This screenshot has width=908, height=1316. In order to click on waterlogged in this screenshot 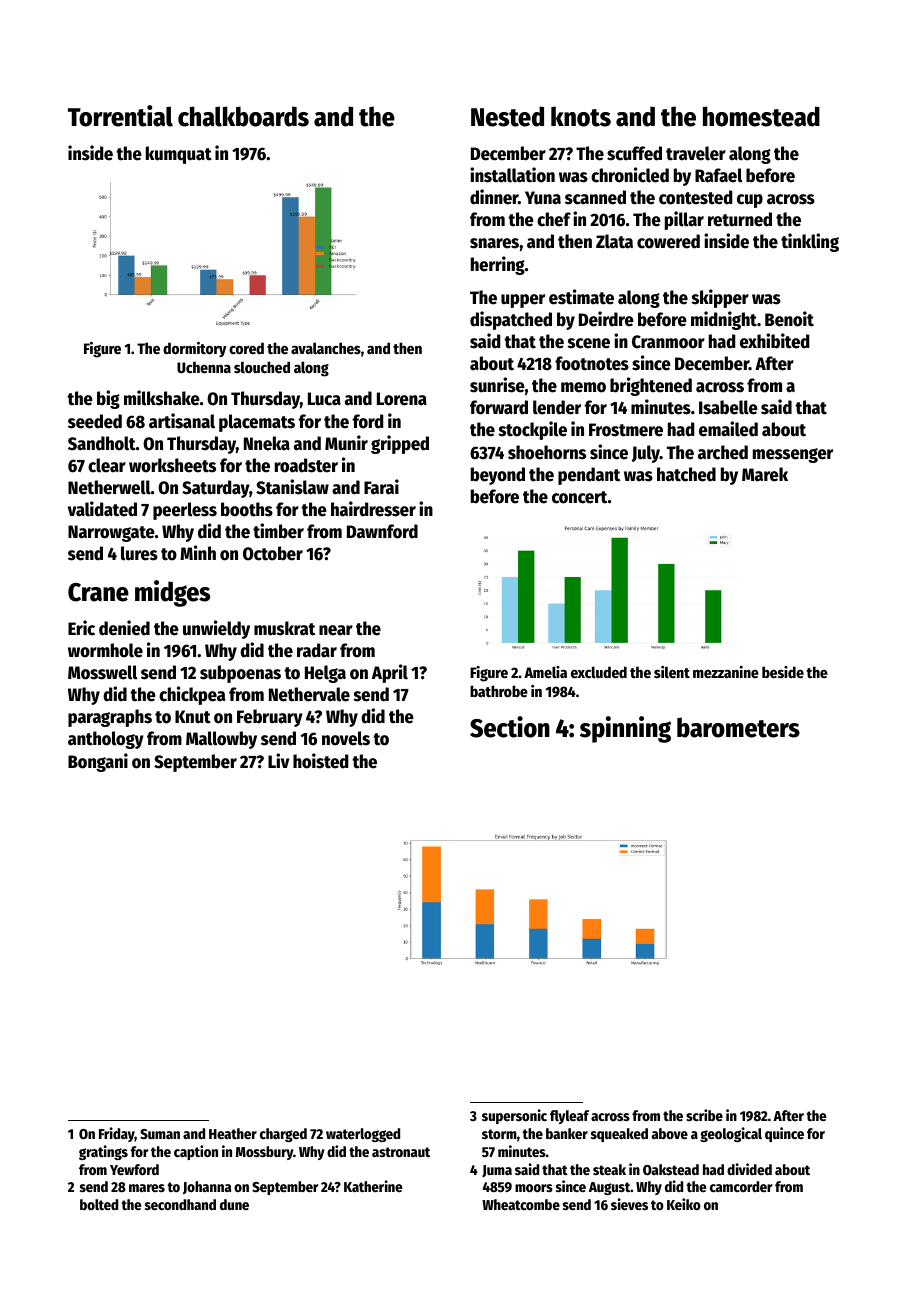, I will do `click(363, 1135)`.
